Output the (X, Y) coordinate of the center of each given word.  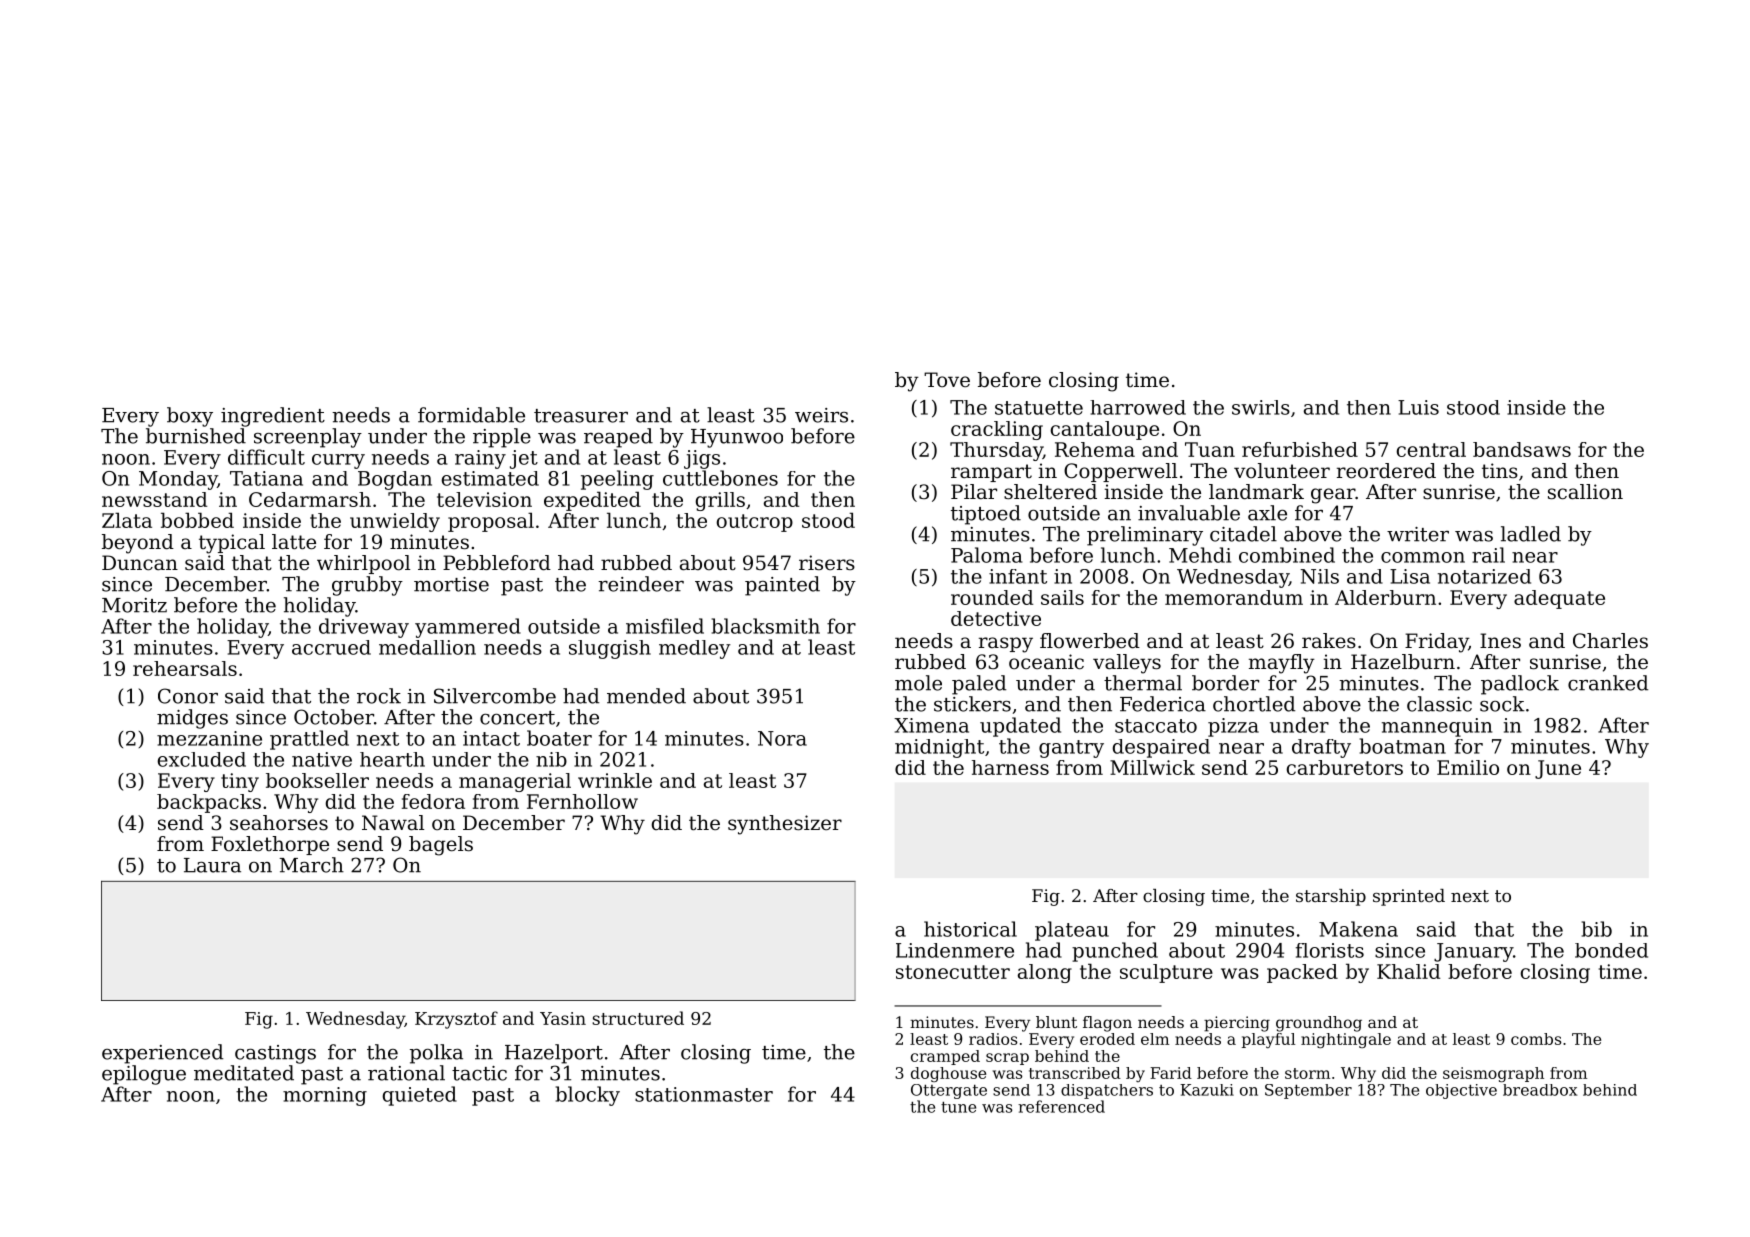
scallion (1585, 492)
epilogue (144, 1075)
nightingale (1346, 1040)
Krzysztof (456, 1020)
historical (970, 929)
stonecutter (953, 972)
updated (1020, 727)
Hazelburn (1403, 662)
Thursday (996, 451)
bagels (441, 846)
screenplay (308, 438)
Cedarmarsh (310, 499)
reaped (618, 438)
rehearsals (185, 668)
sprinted (1409, 897)
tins (1500, 470)
